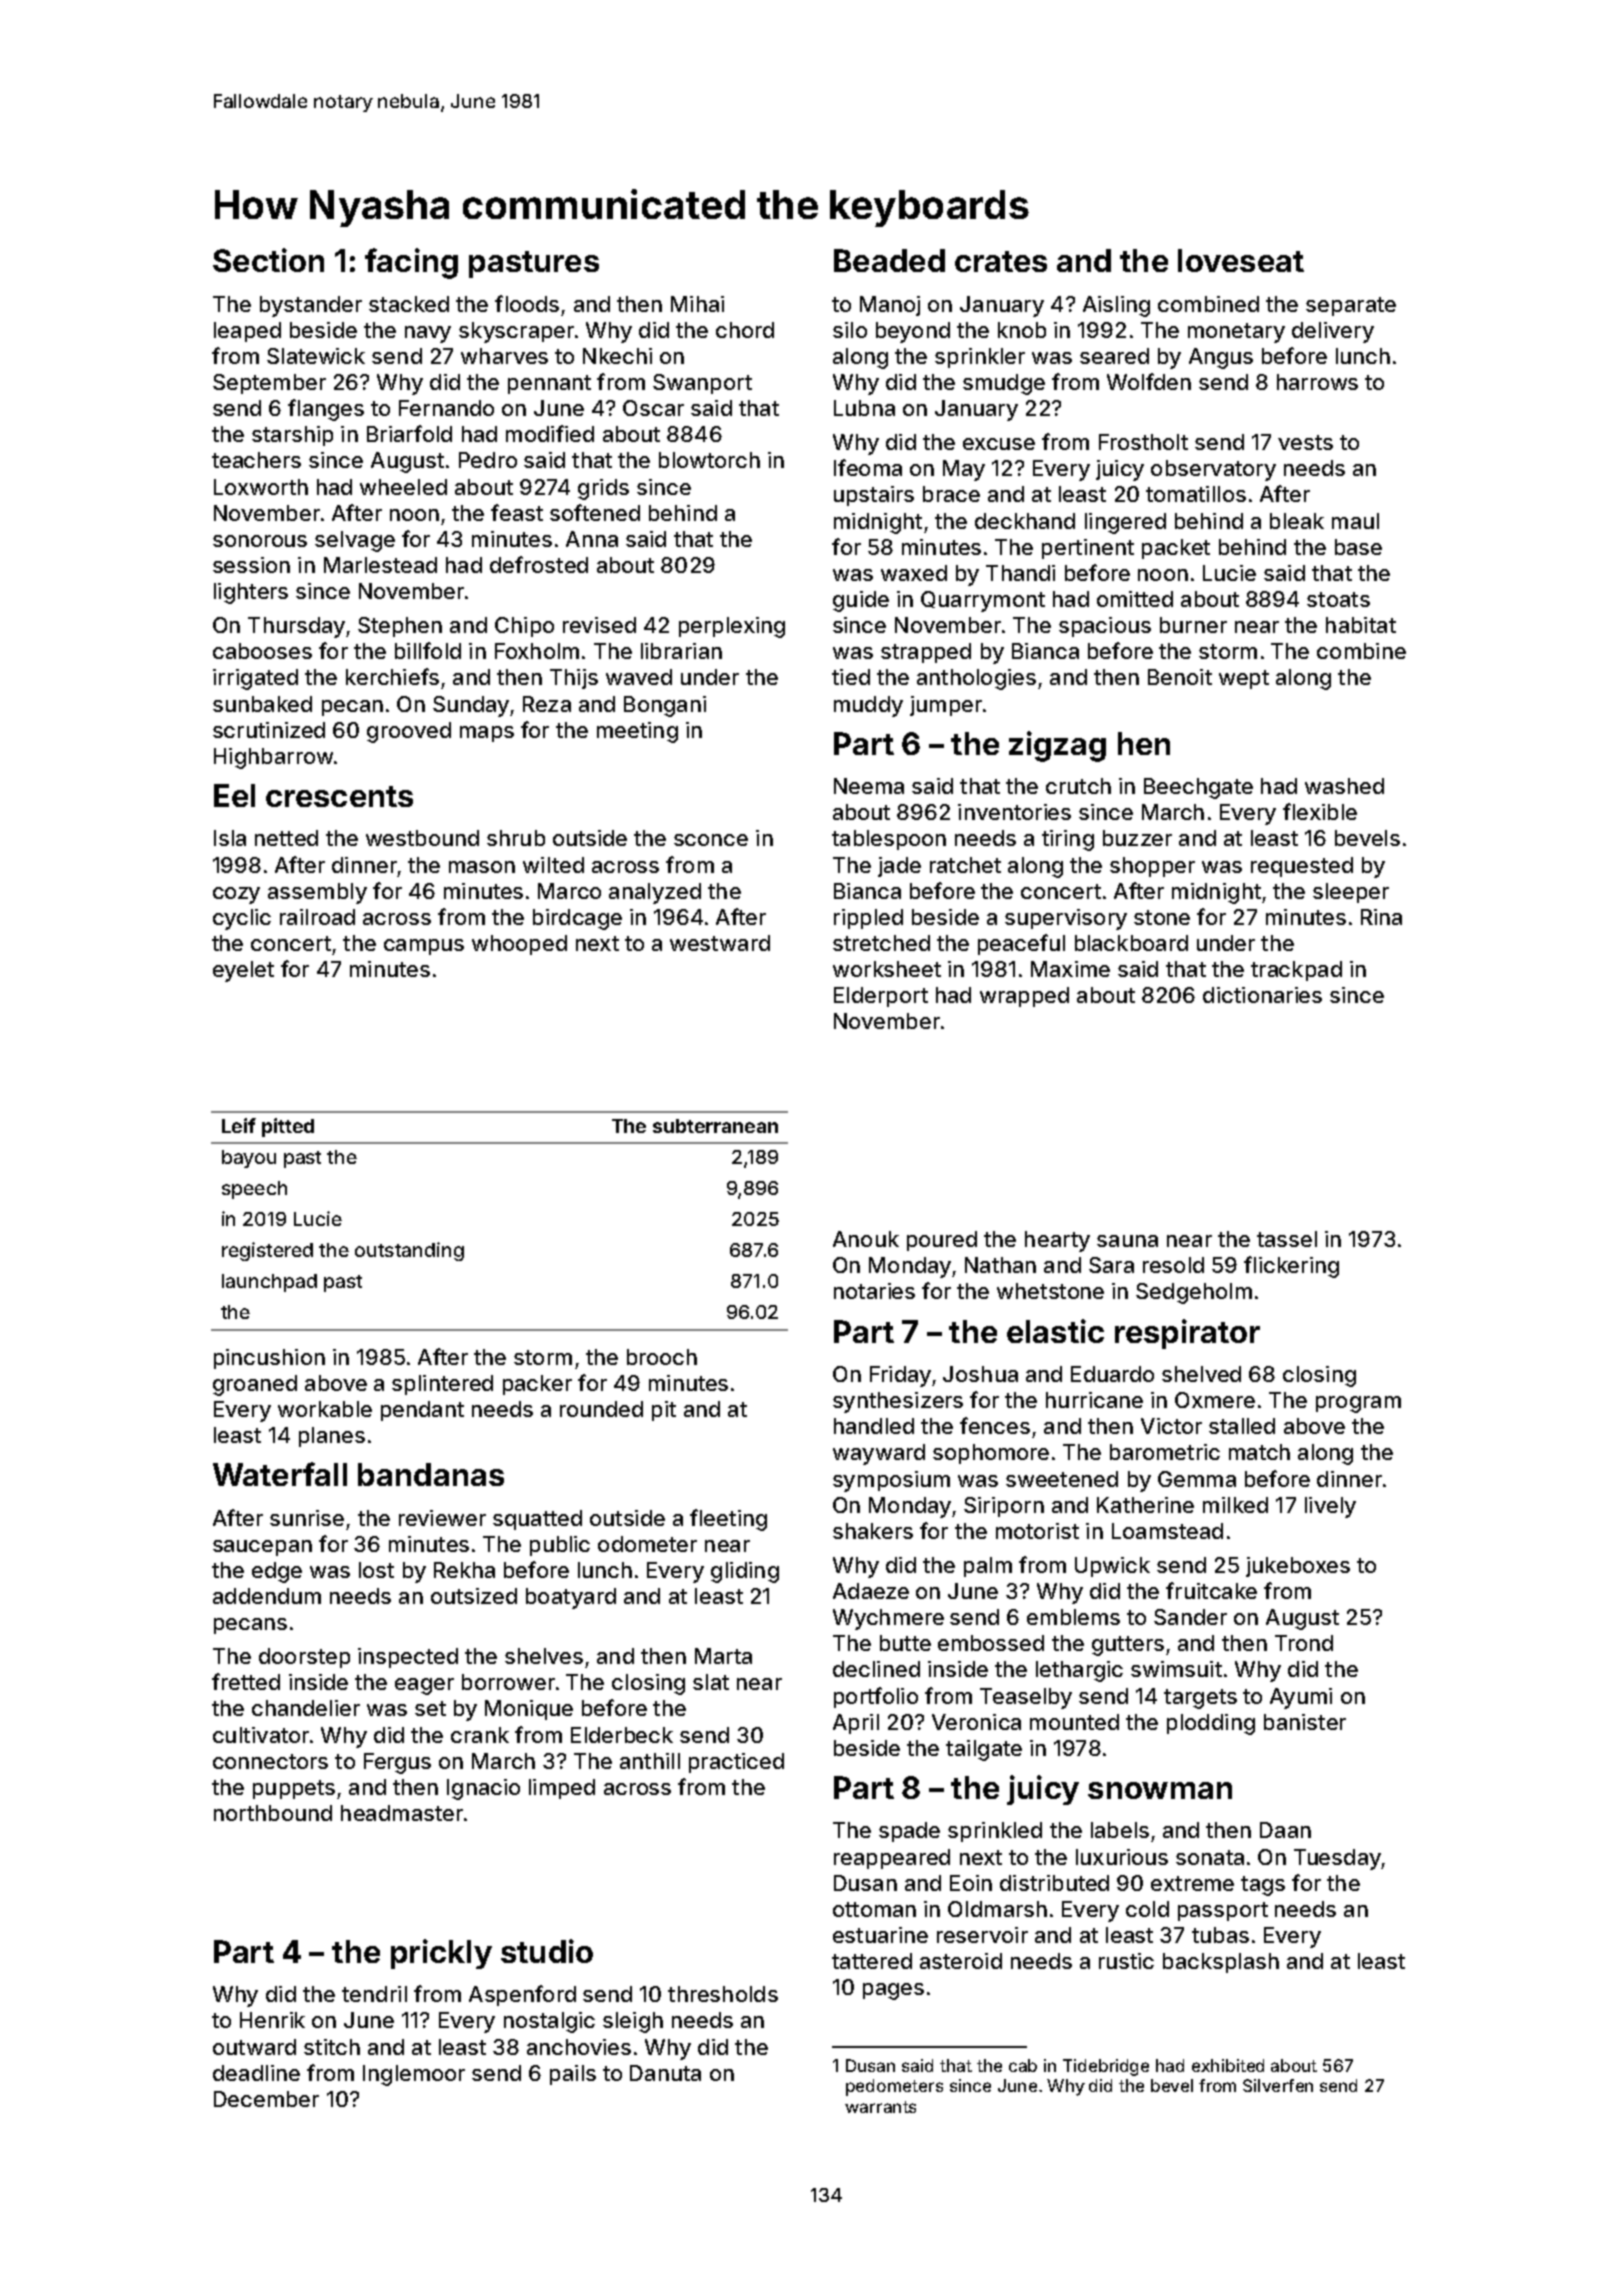  What do you see at coordinates (745, 330) in the document?
I see `chord` at bounding box center [745, 330].
